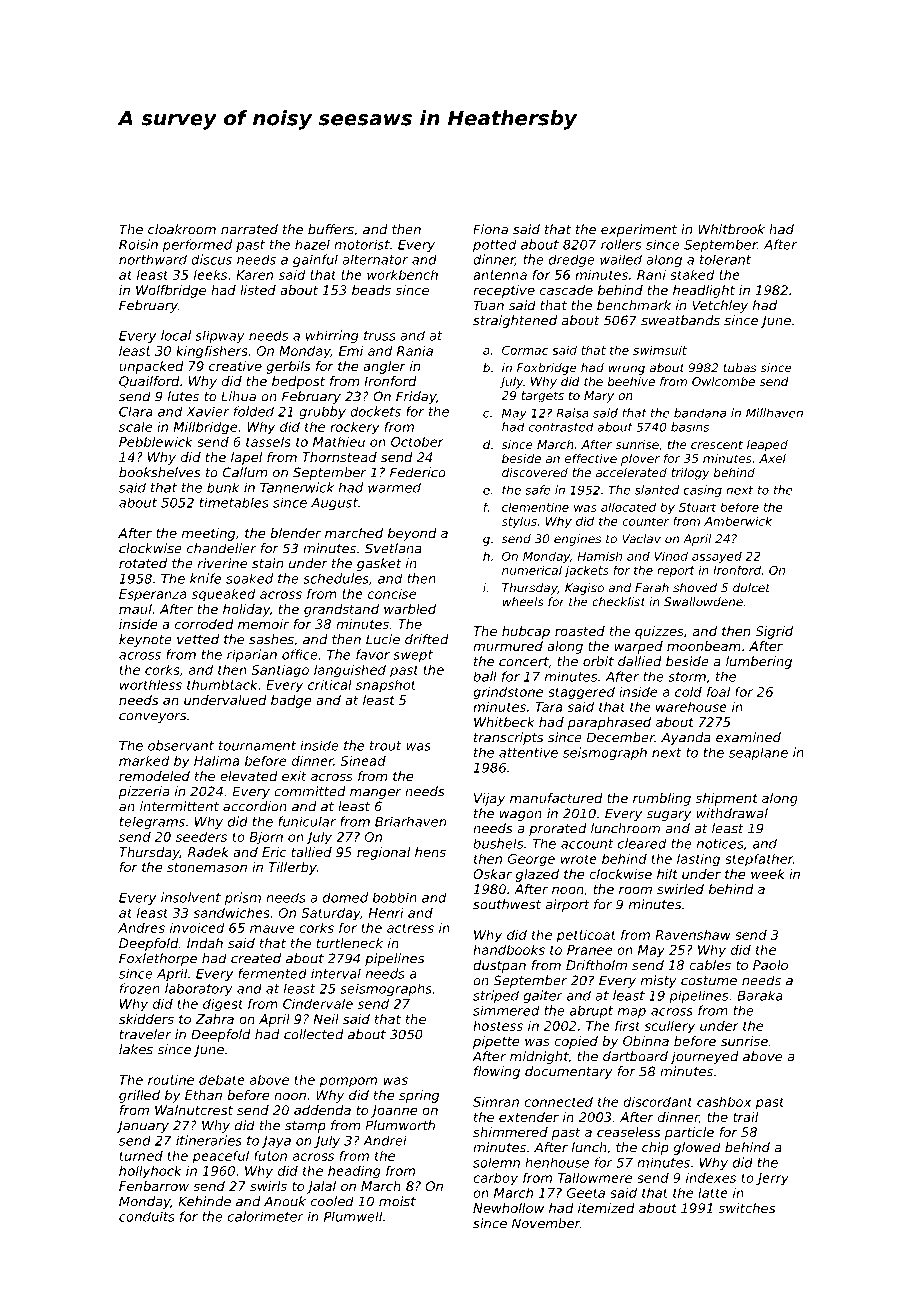 The image size is (924, 1308). What do you see at coordinates (375, 411) in the screenshot?
I see `dockets` at bounding box center [375, 411].
